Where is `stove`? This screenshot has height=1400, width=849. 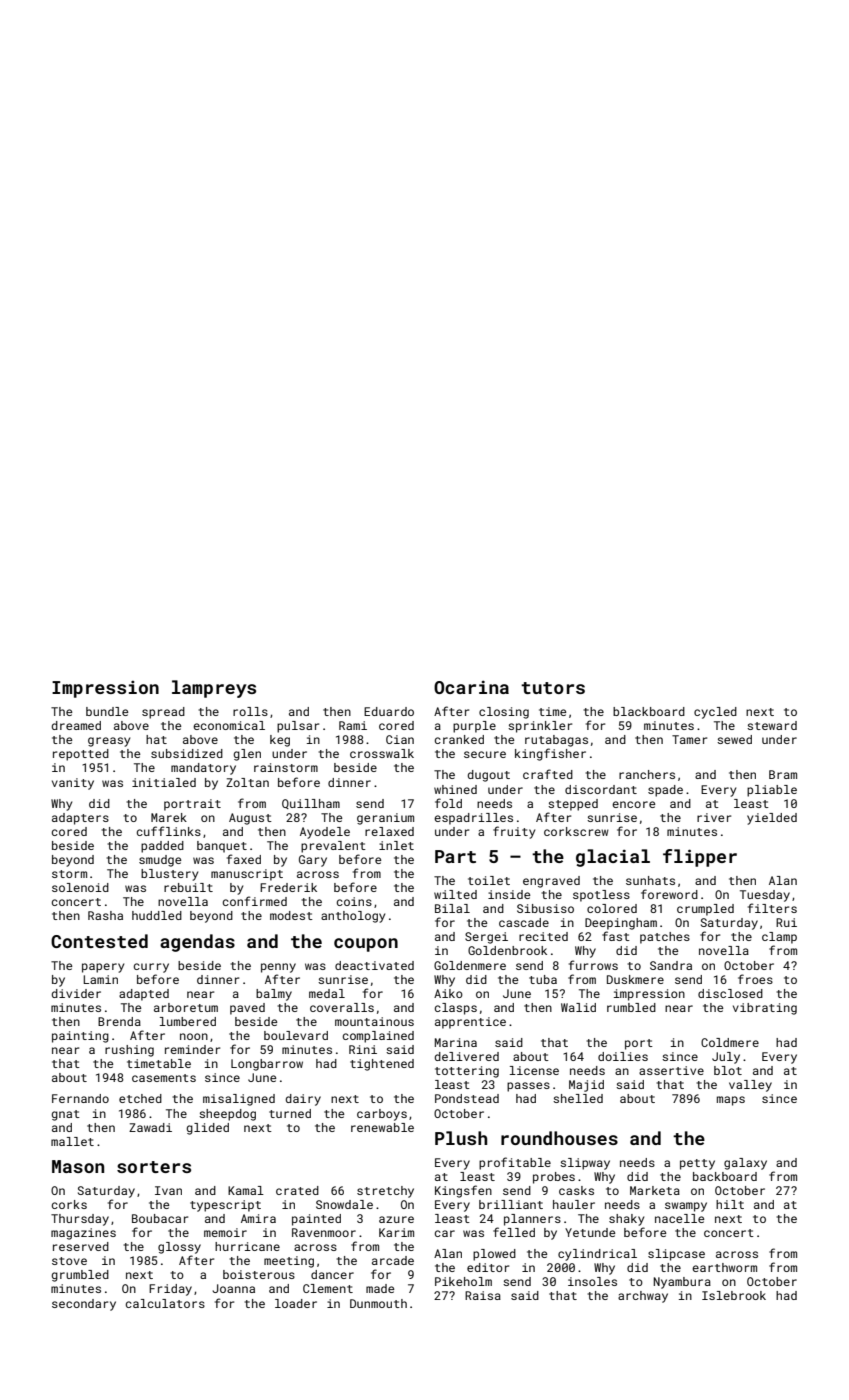
stove is located at coordinates (69, 1261).
